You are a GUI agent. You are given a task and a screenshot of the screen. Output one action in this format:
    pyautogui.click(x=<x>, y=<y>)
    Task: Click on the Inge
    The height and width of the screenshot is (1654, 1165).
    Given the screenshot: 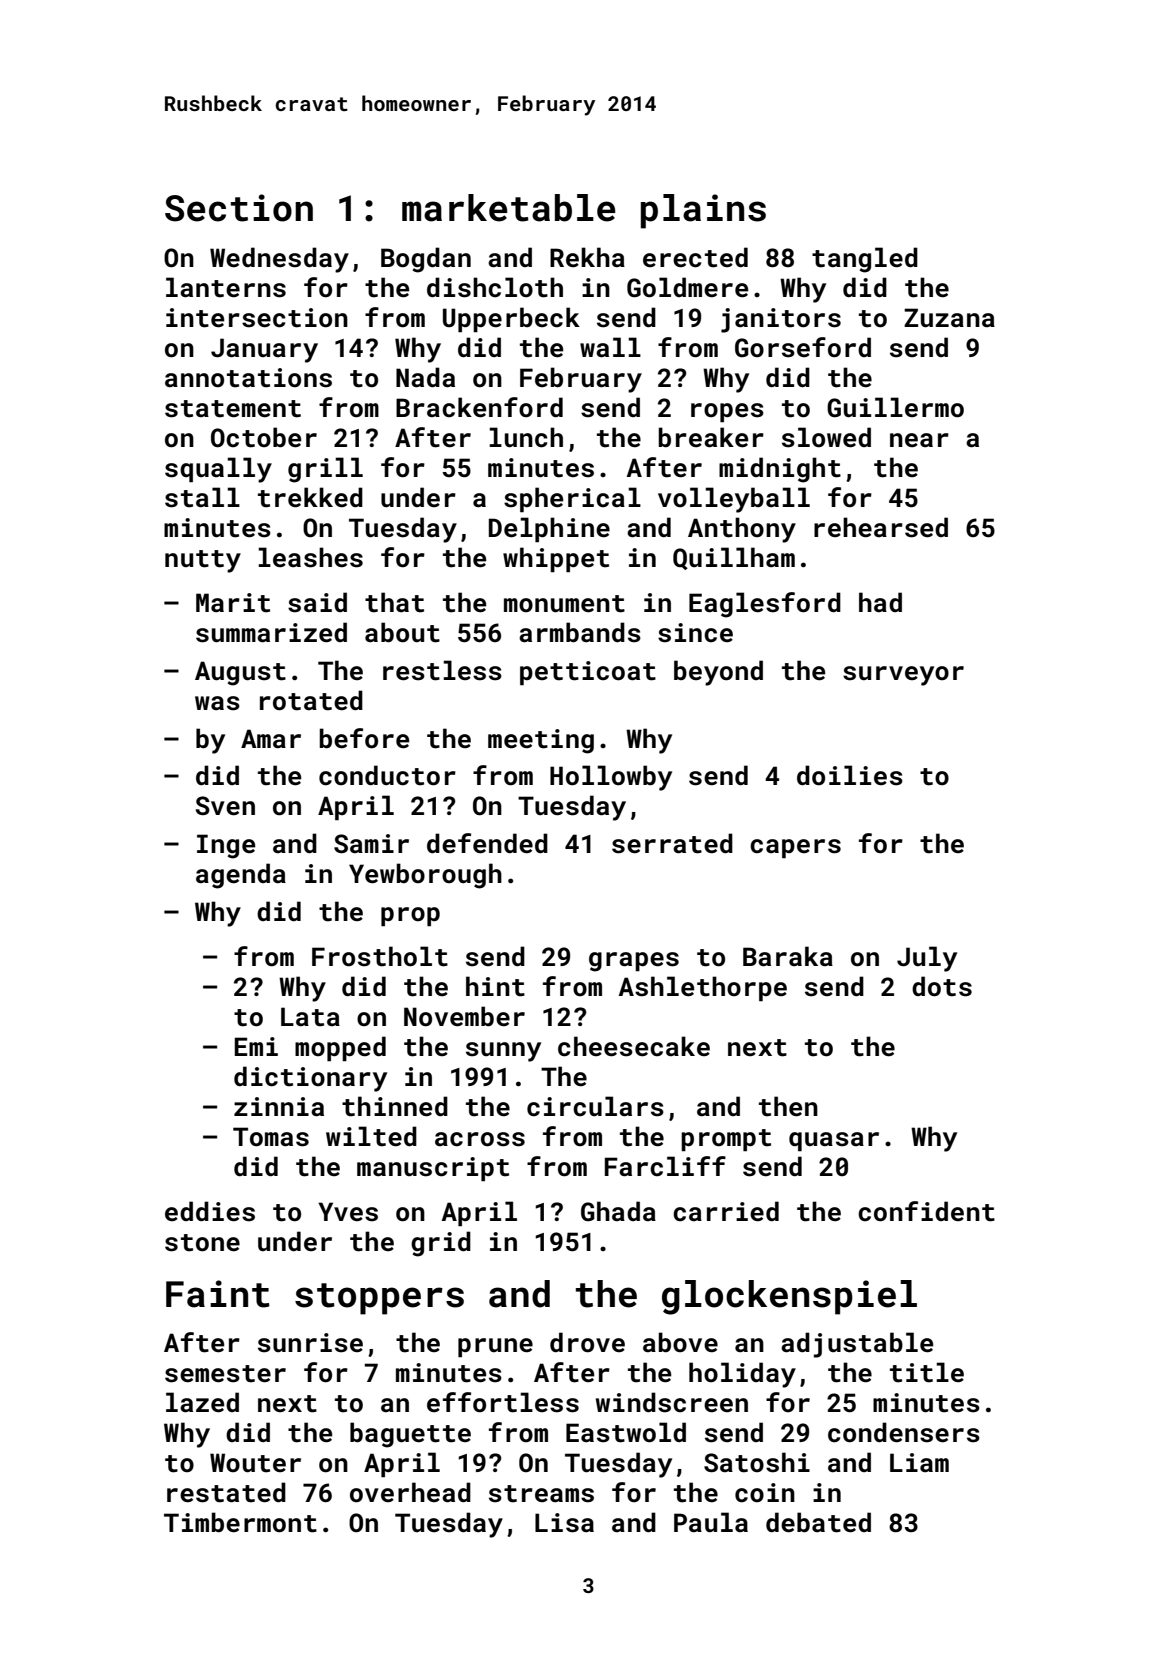 What is the action you would take?
    pyautogui.click(x=226, y=846)
